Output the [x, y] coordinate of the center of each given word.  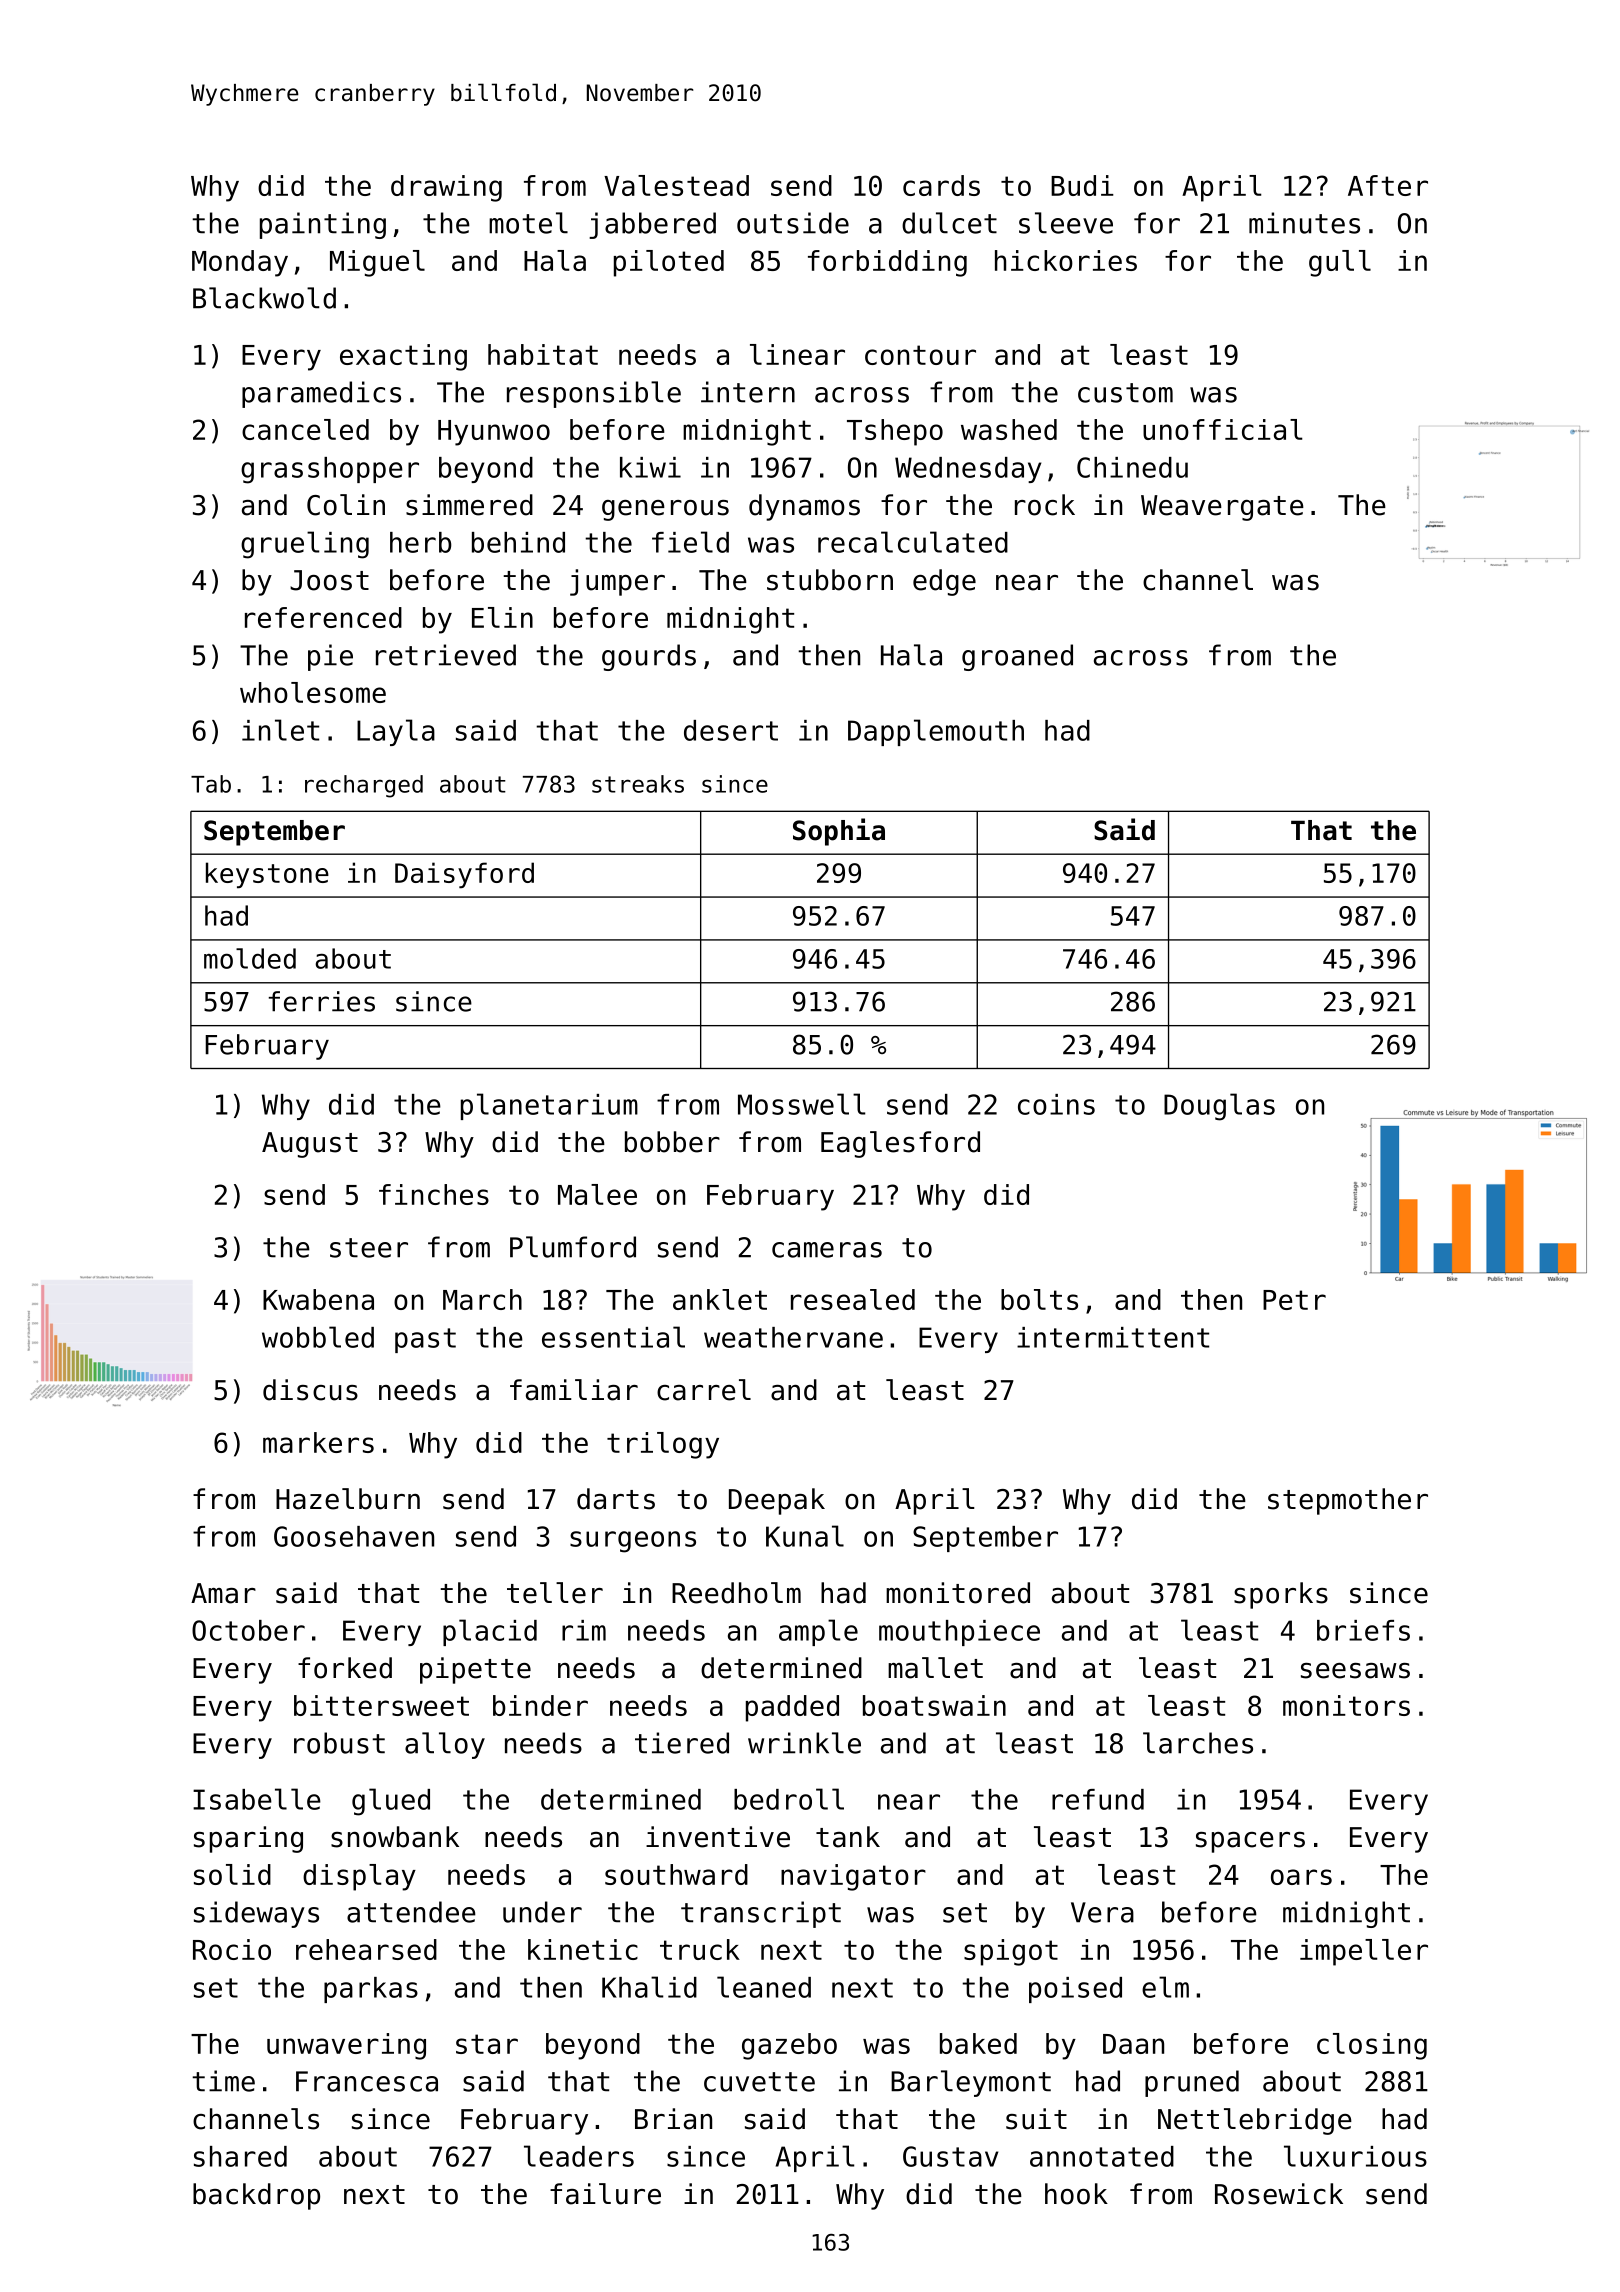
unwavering [346, 2046]
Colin [346, 505]
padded [792, 1708]
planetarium [549, 1106]
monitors [1346, 1705]
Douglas [1219, 1107]
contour [920, 355]
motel [528, 223]
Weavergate [1222, 508]
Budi [1082, 185]
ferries [322, 1001]
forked [345, 1668]
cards [941, 185]
